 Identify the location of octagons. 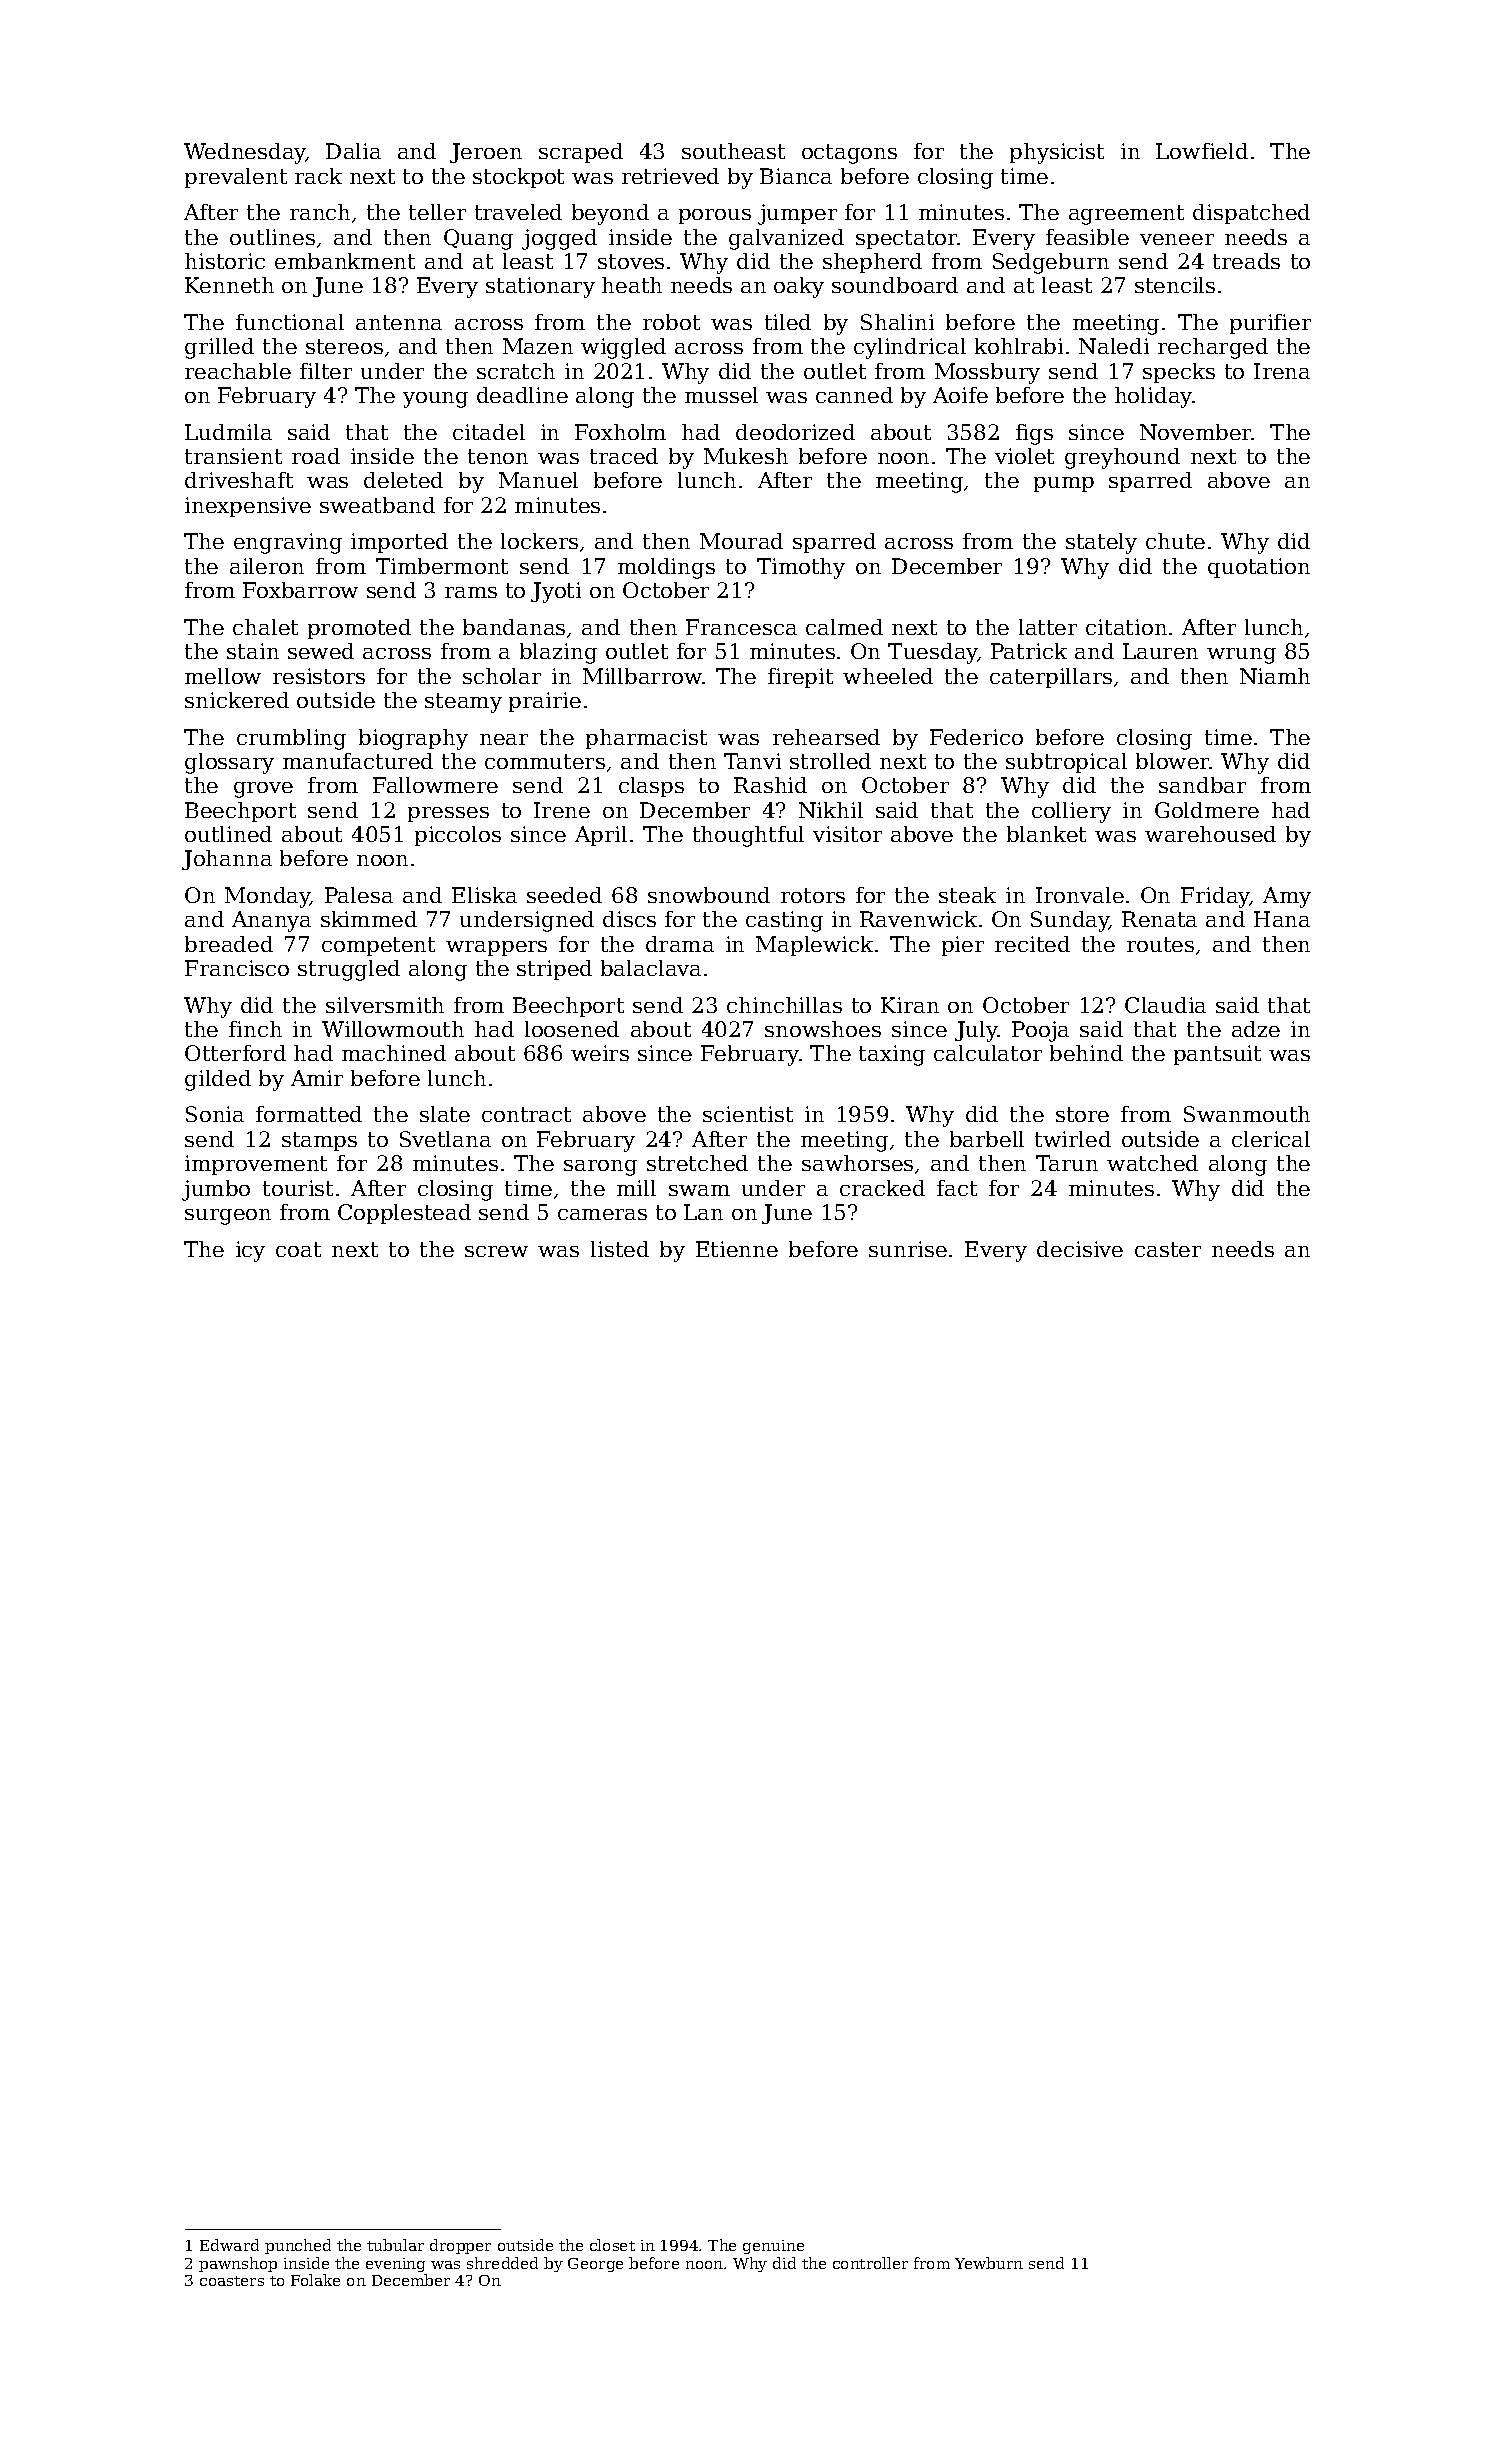
(849, 154).
